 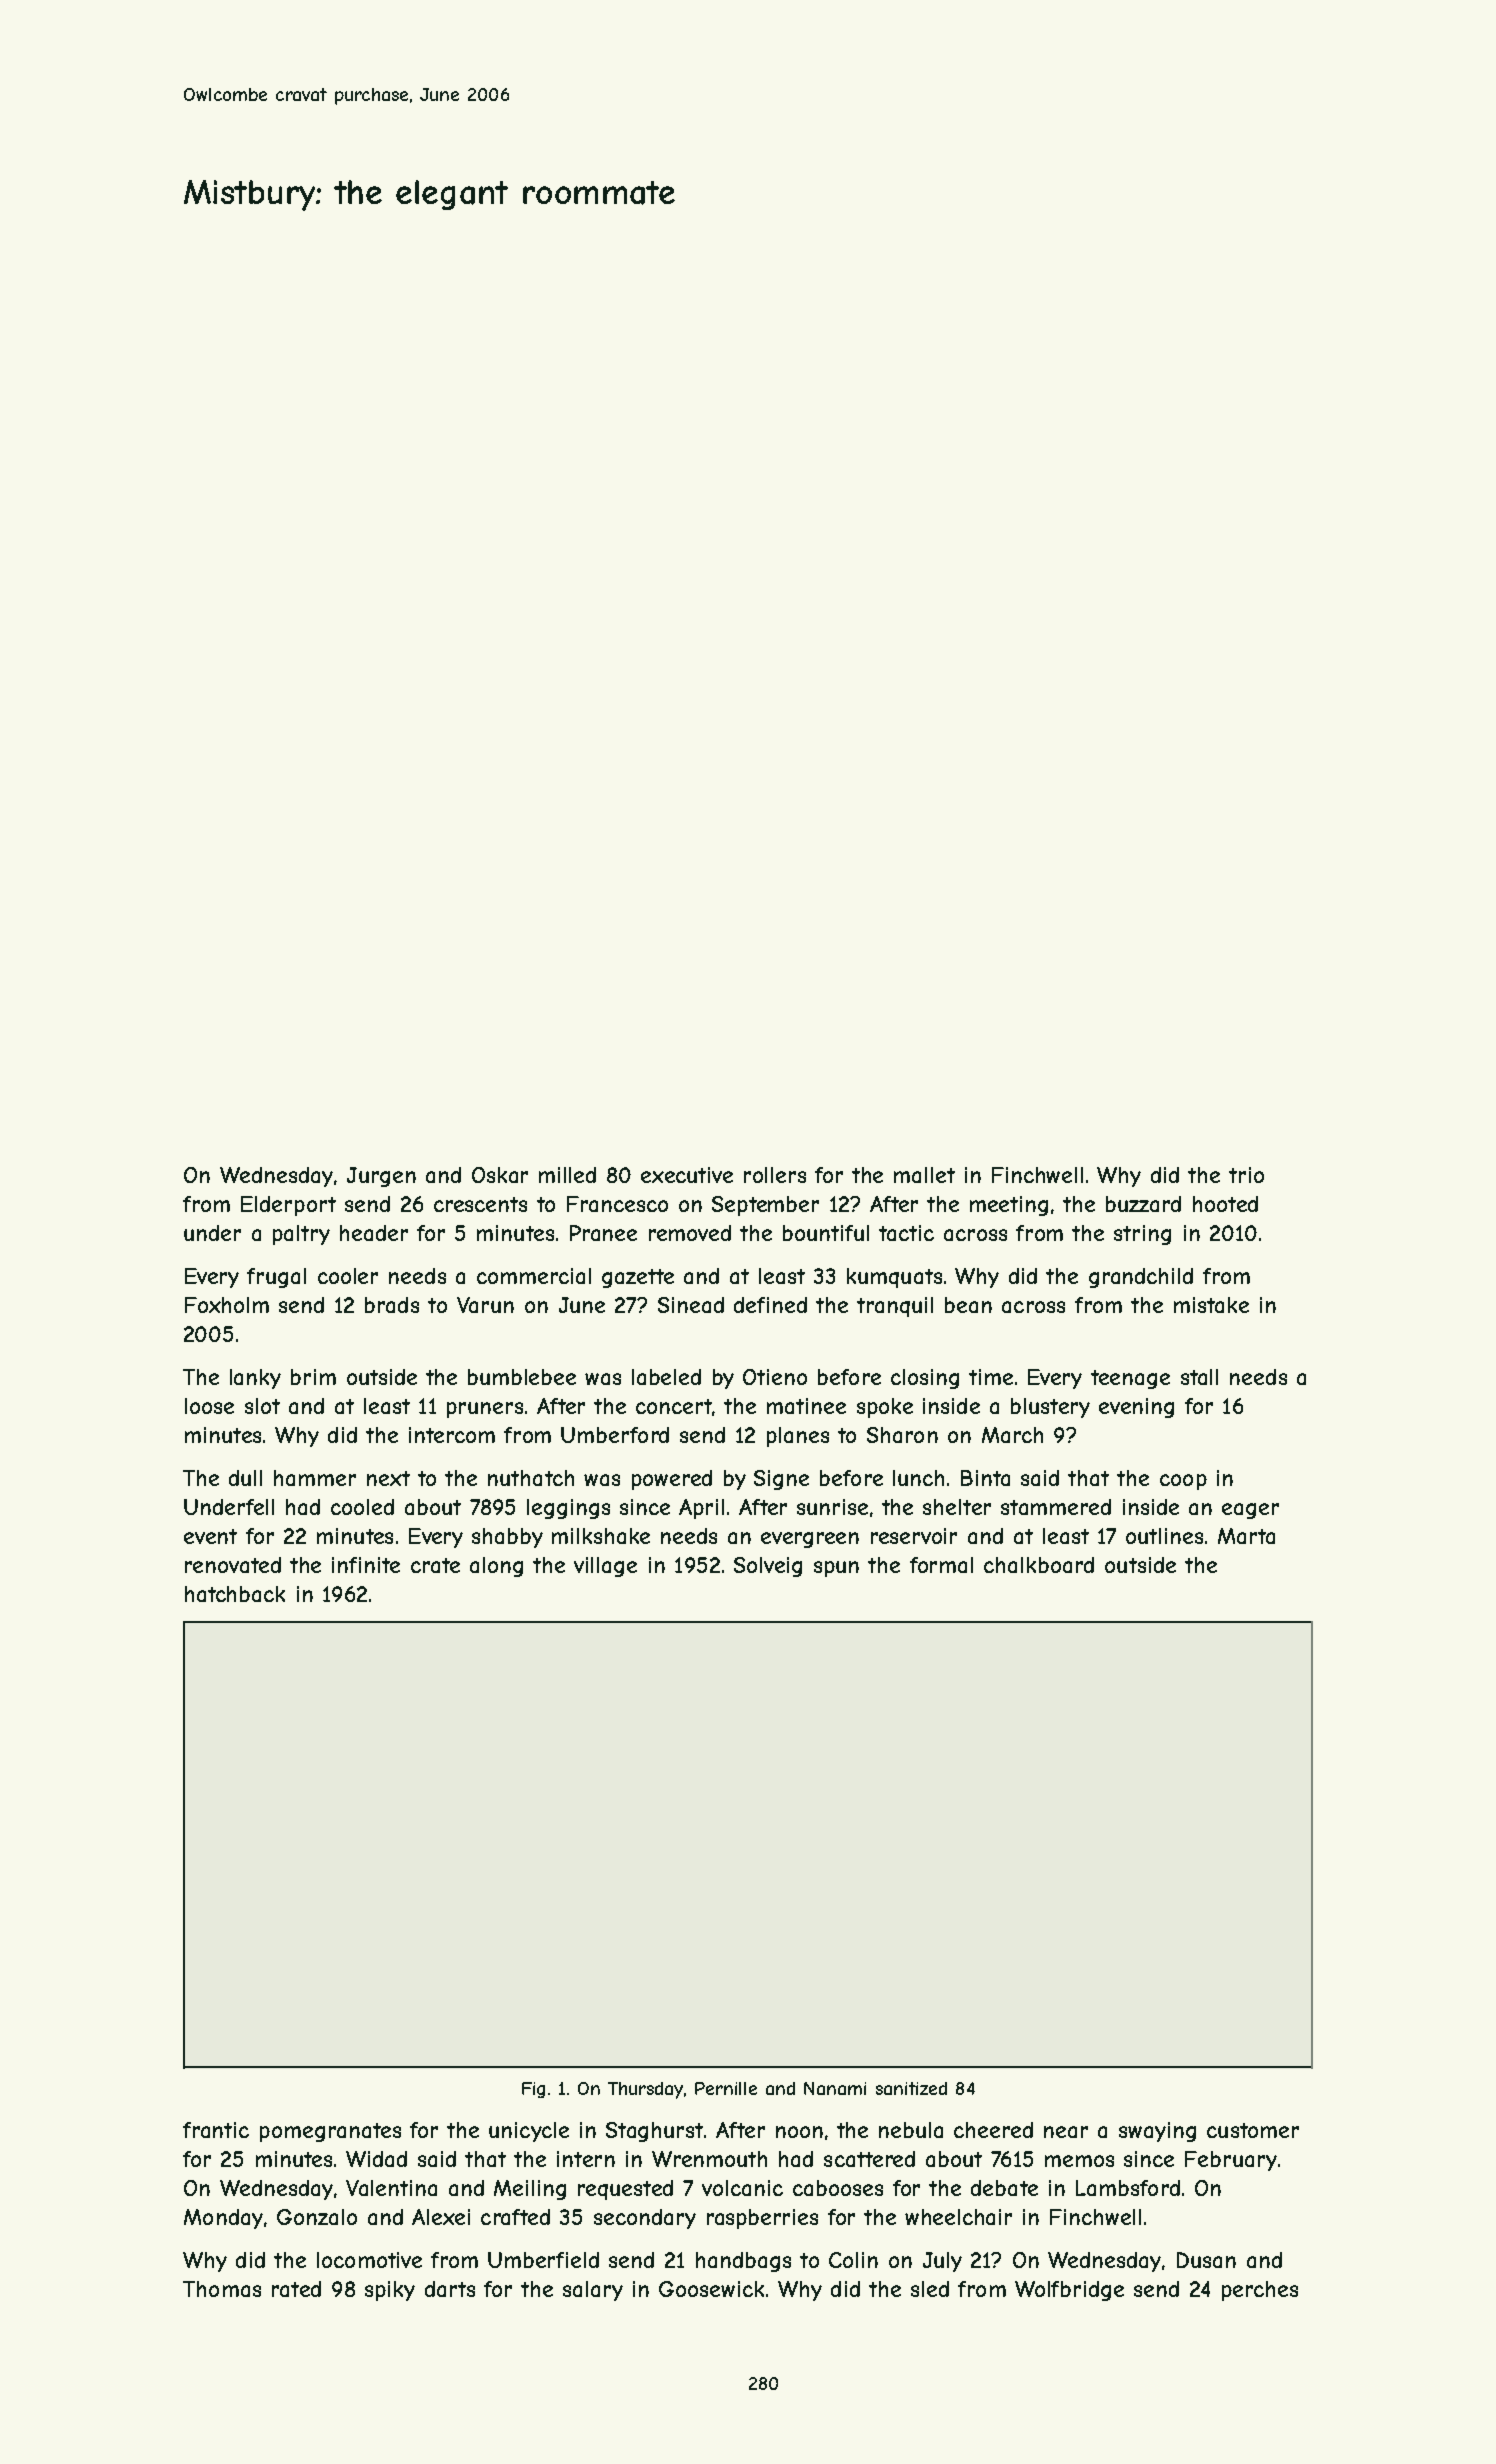 I want to click on Marta, so click(x=1246, y=1536).
